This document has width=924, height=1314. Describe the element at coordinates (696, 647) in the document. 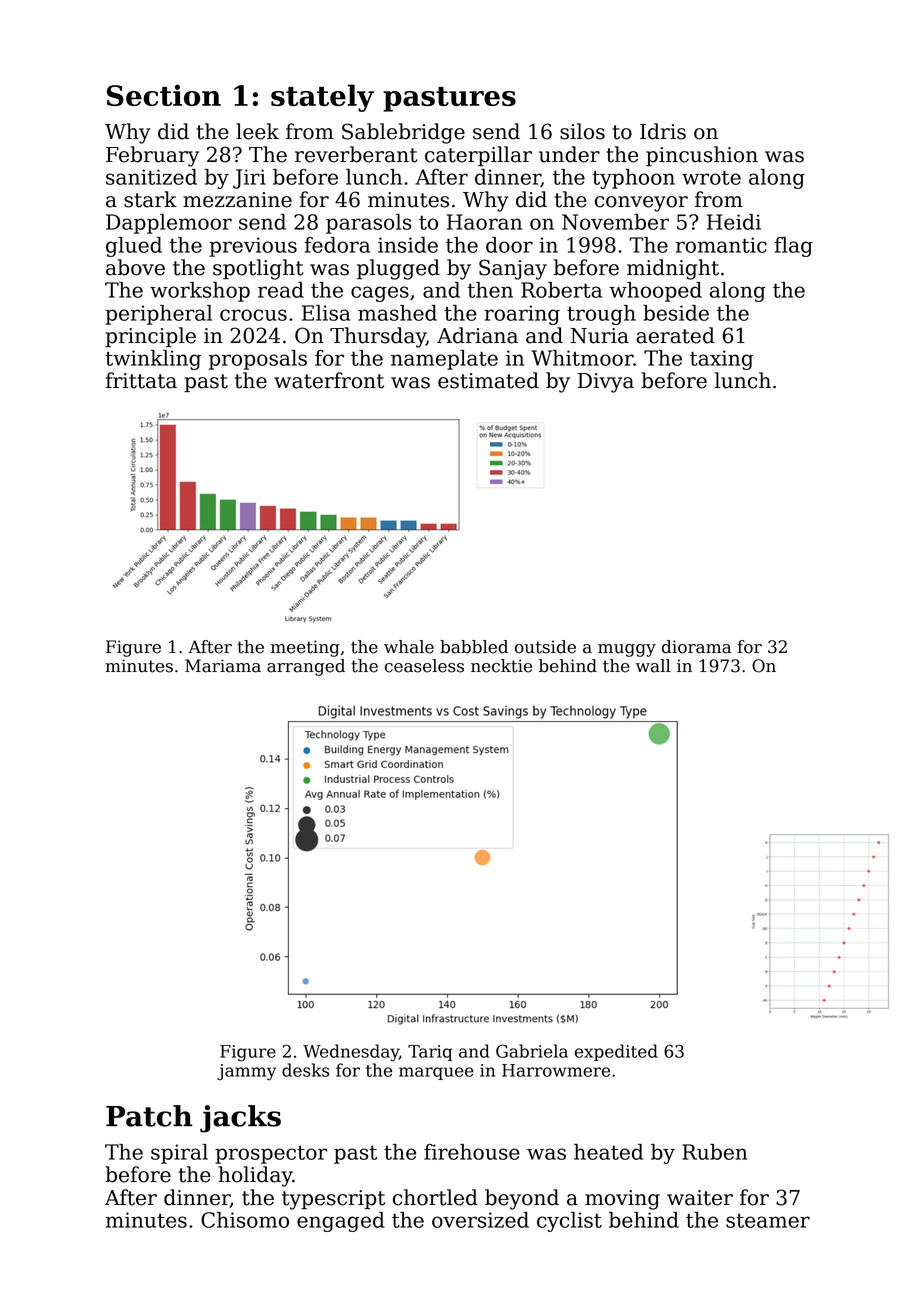

I see `diorama` at that location.
